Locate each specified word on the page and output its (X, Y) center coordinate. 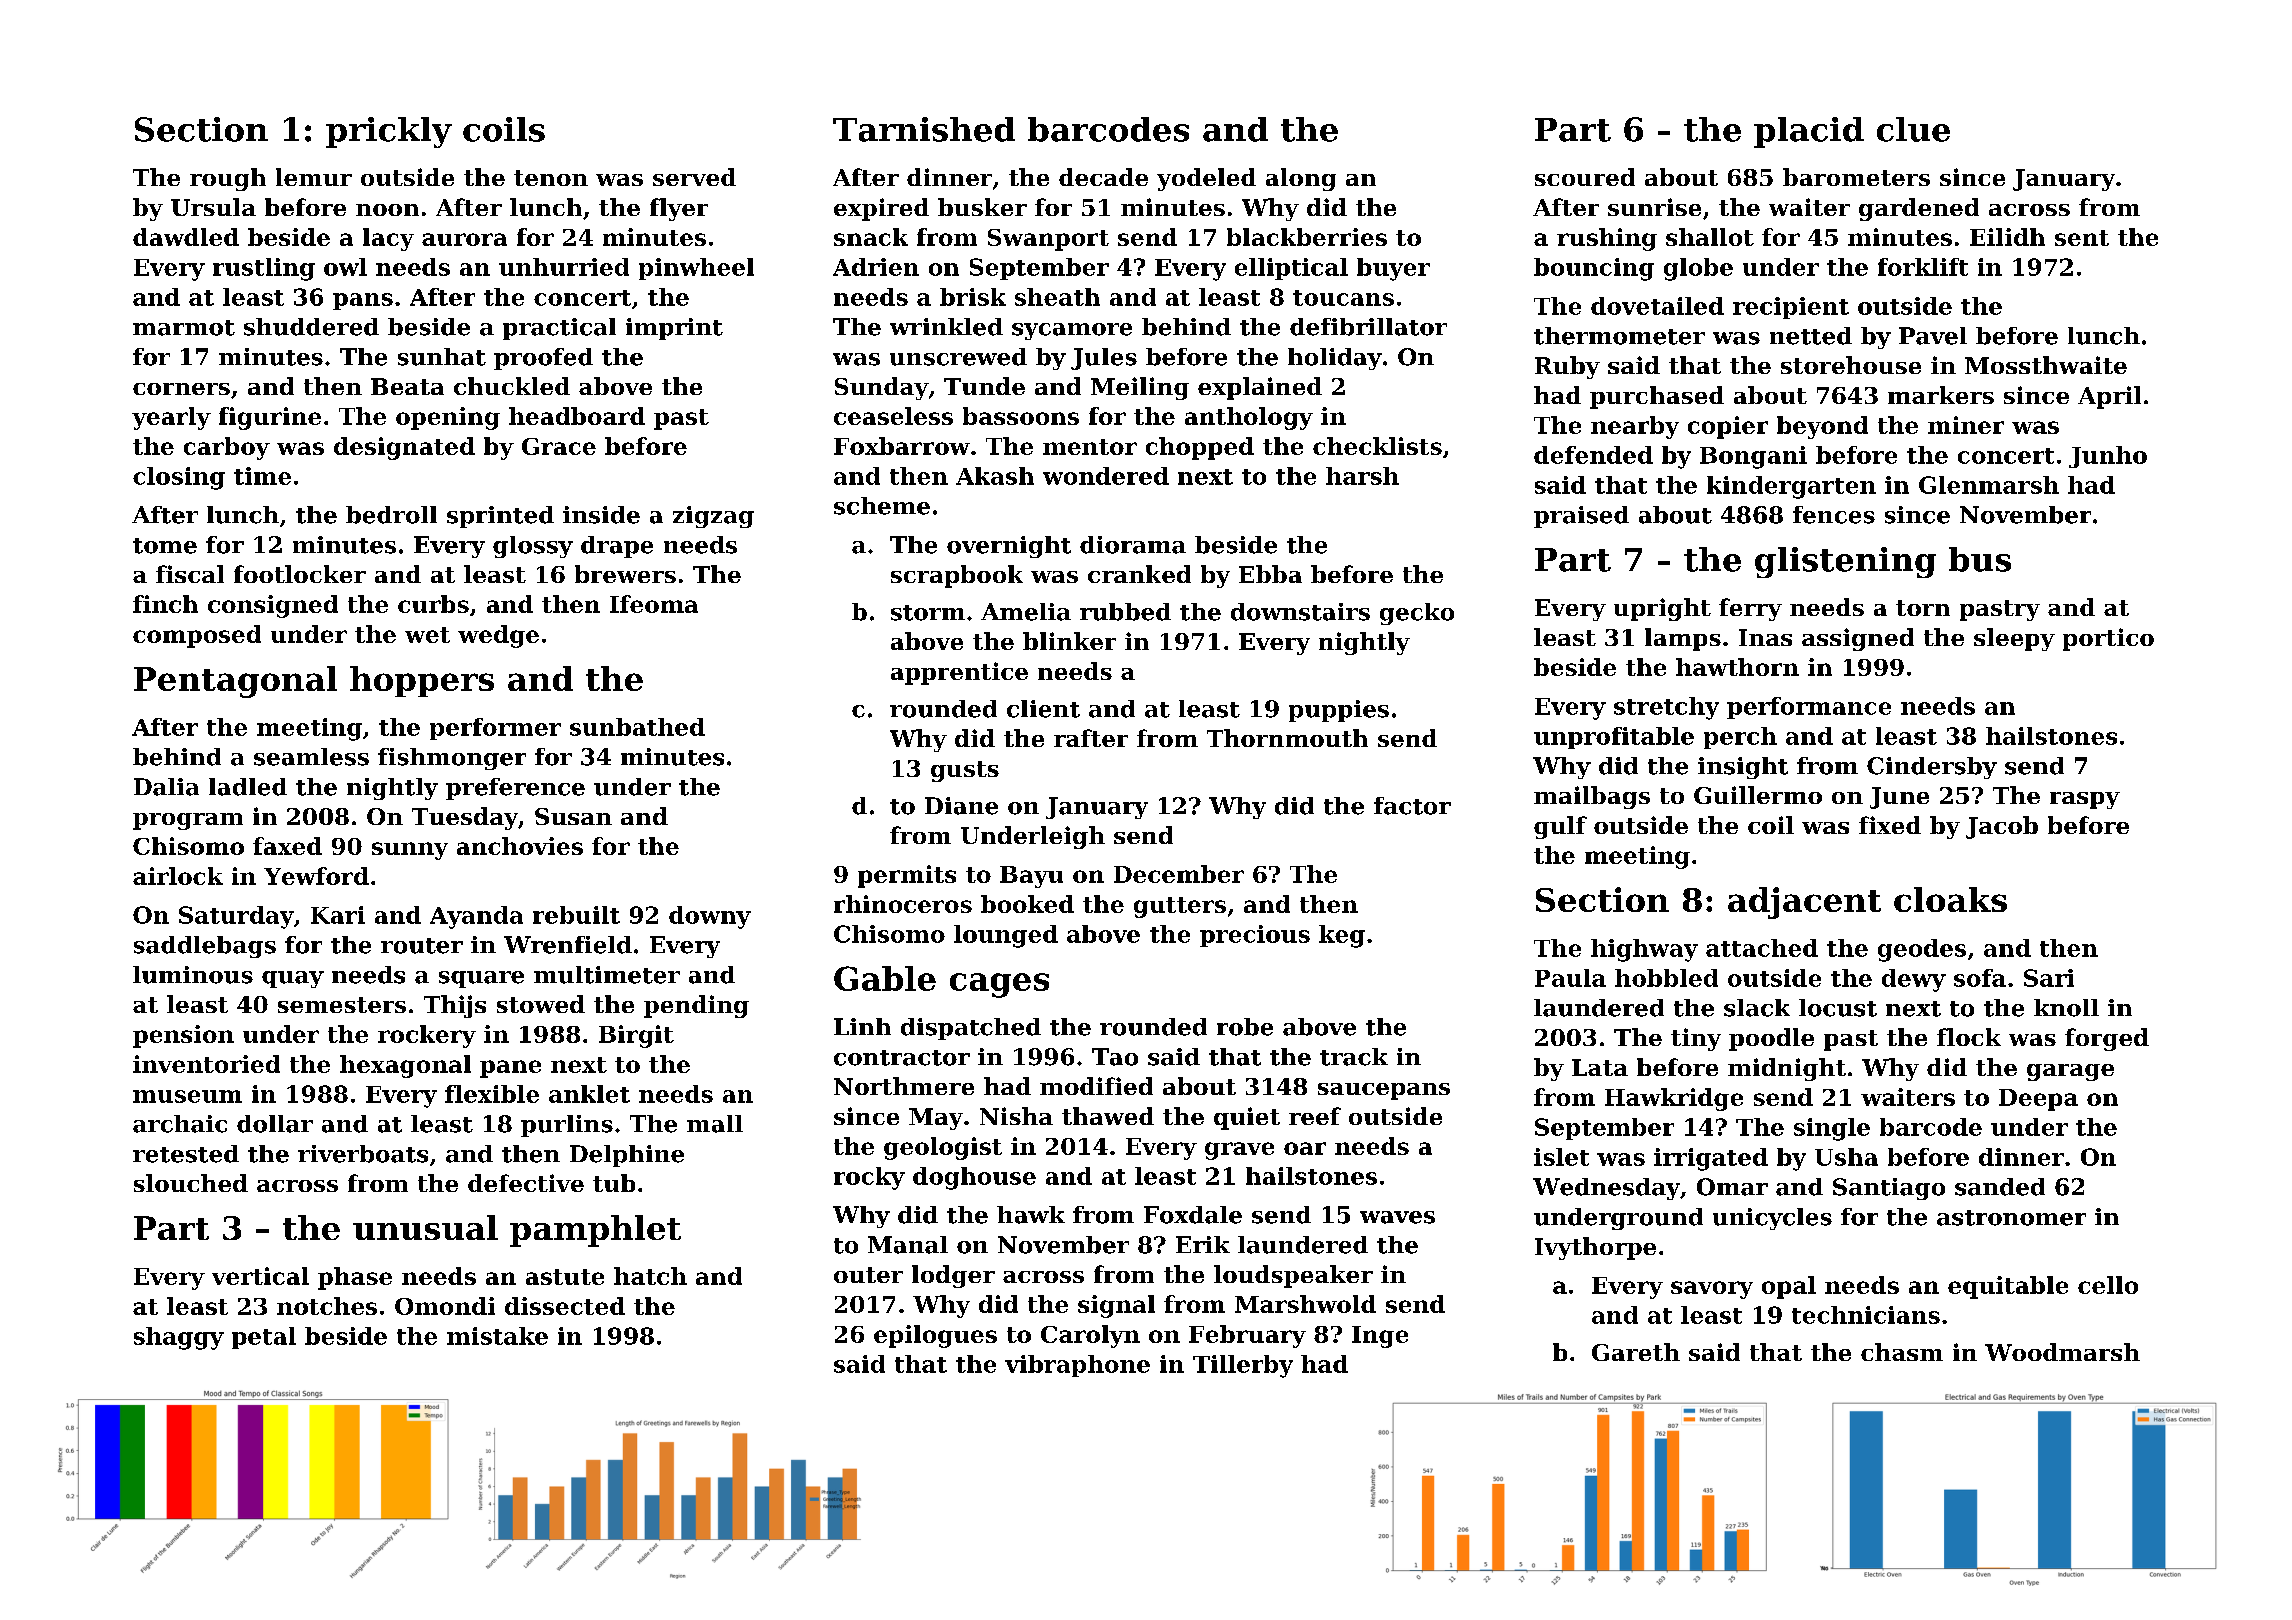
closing (179, 478)
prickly (389, 132)
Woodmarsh (2062, 1352)
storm (928, 613)
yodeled (1206, 179)
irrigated (1711, 1159)
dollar (275, 1124)
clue (1913, 129)
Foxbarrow (902, 446)
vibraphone (1077, 1366)
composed (197, 636)
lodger (953, 1276)
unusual (425, 1227)
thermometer (1619, 336)
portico (2108, 639)
